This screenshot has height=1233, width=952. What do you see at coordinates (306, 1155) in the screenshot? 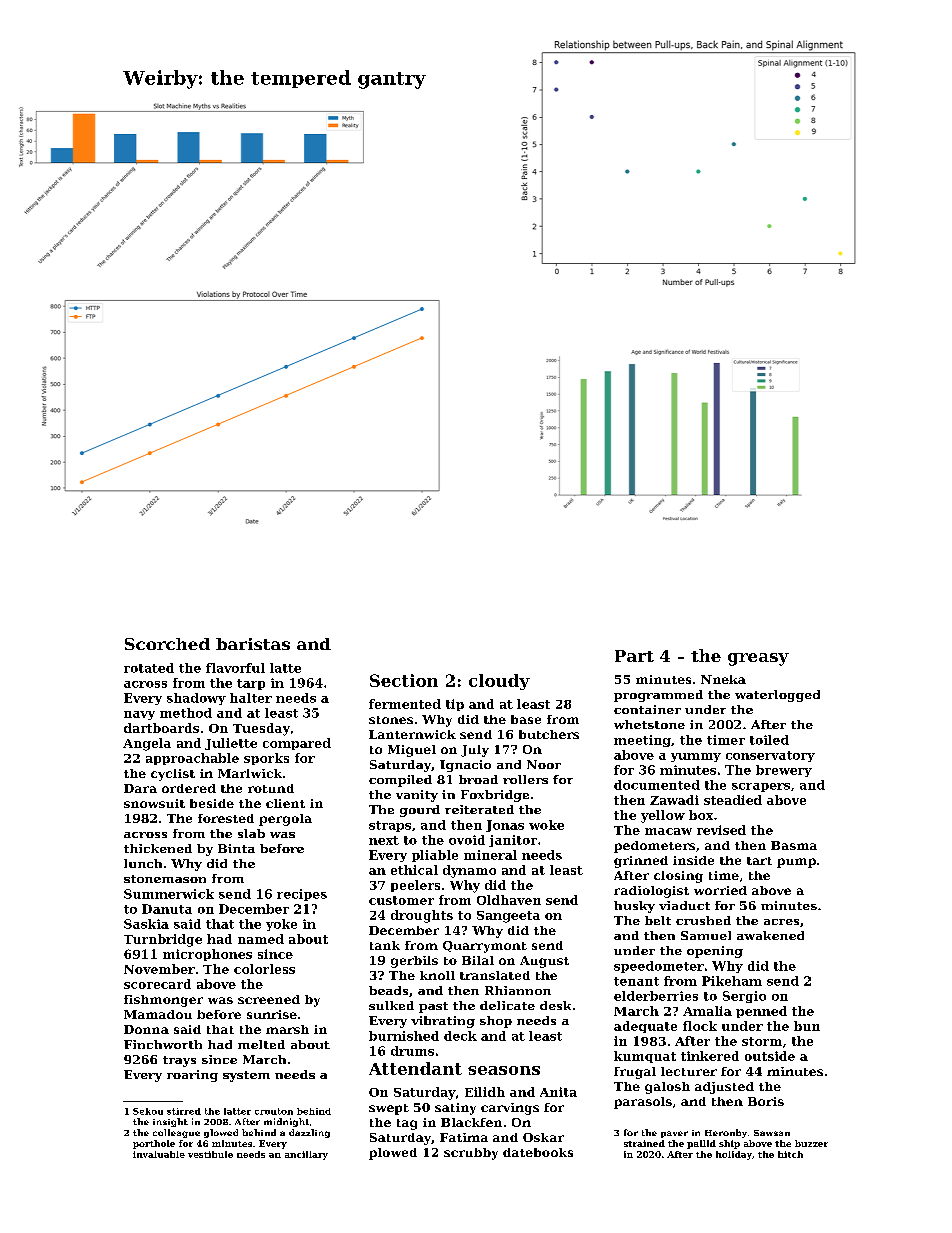
I see `ancillary` at bounding box center [306, 1155].
